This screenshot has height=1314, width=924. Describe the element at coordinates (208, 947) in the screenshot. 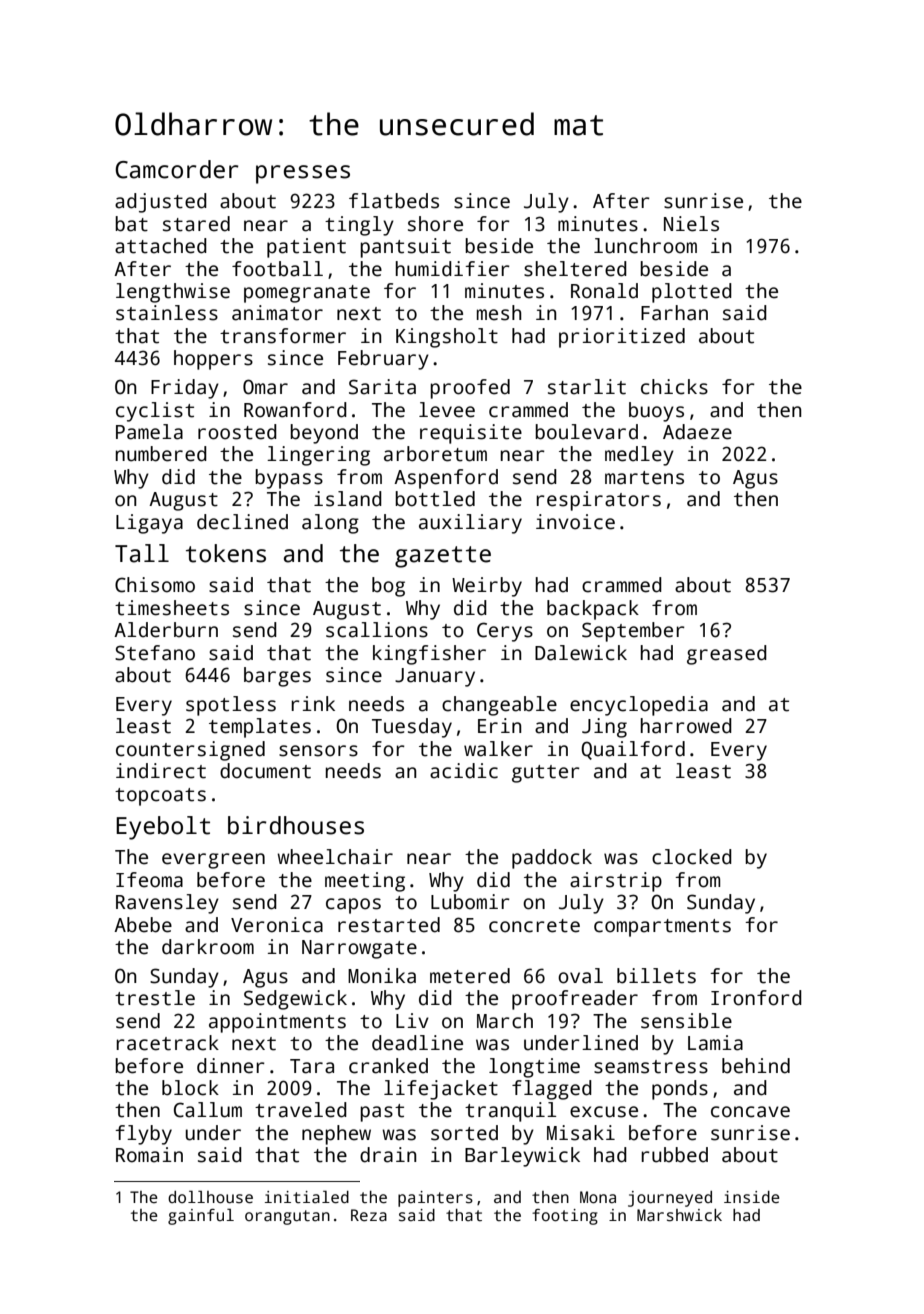

I see `darkroom` at that location.
